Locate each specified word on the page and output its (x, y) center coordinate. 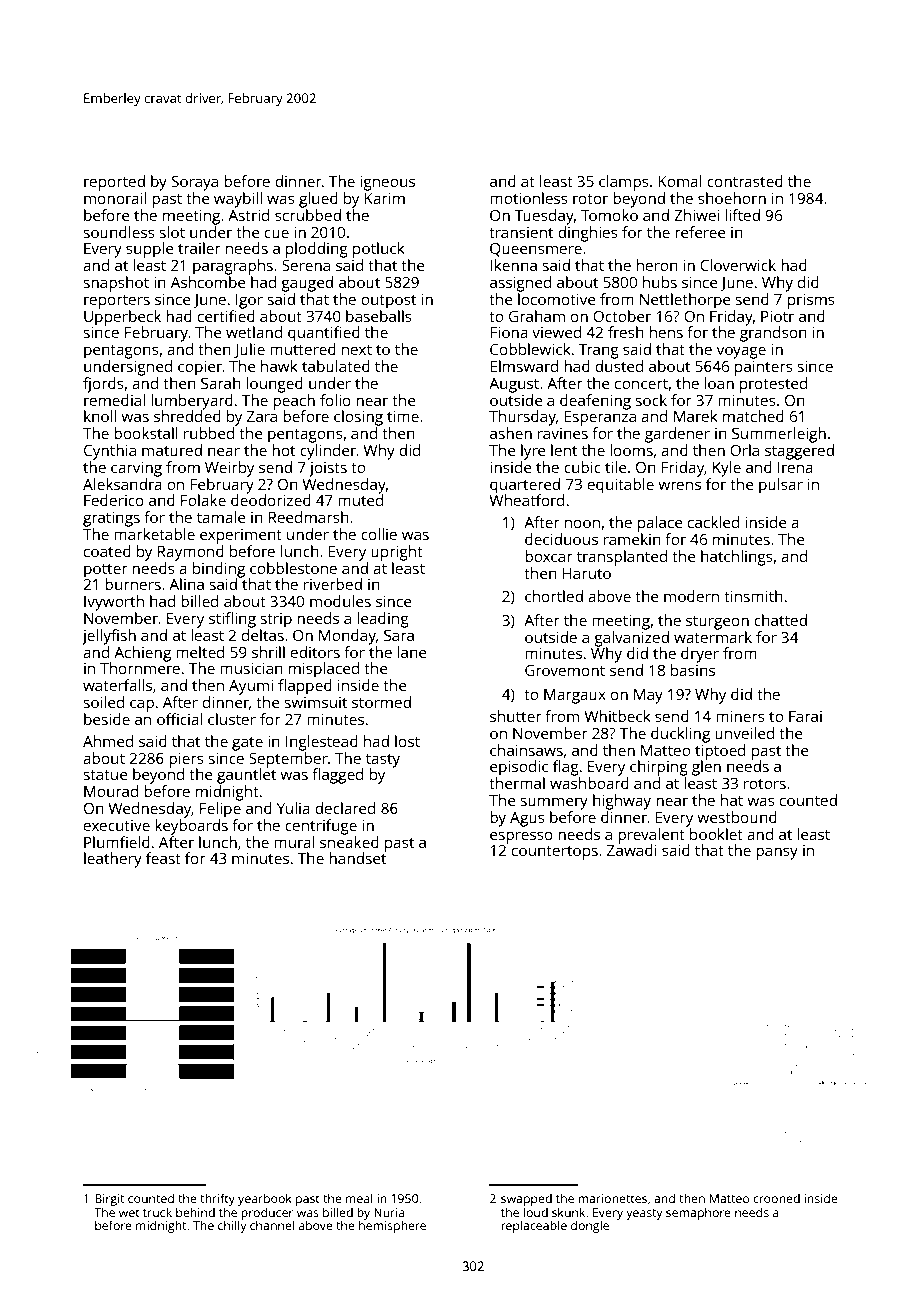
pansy (777, 853)
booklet (716, 834)
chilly (232, 1226)
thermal (517, 783)
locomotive (557, 299)
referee (700, 232)
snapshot (116, 284)
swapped (526, 1199)
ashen (511, 433)
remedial (114, 400)
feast (163, 858)
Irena (795, 467)
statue (106, 775)
